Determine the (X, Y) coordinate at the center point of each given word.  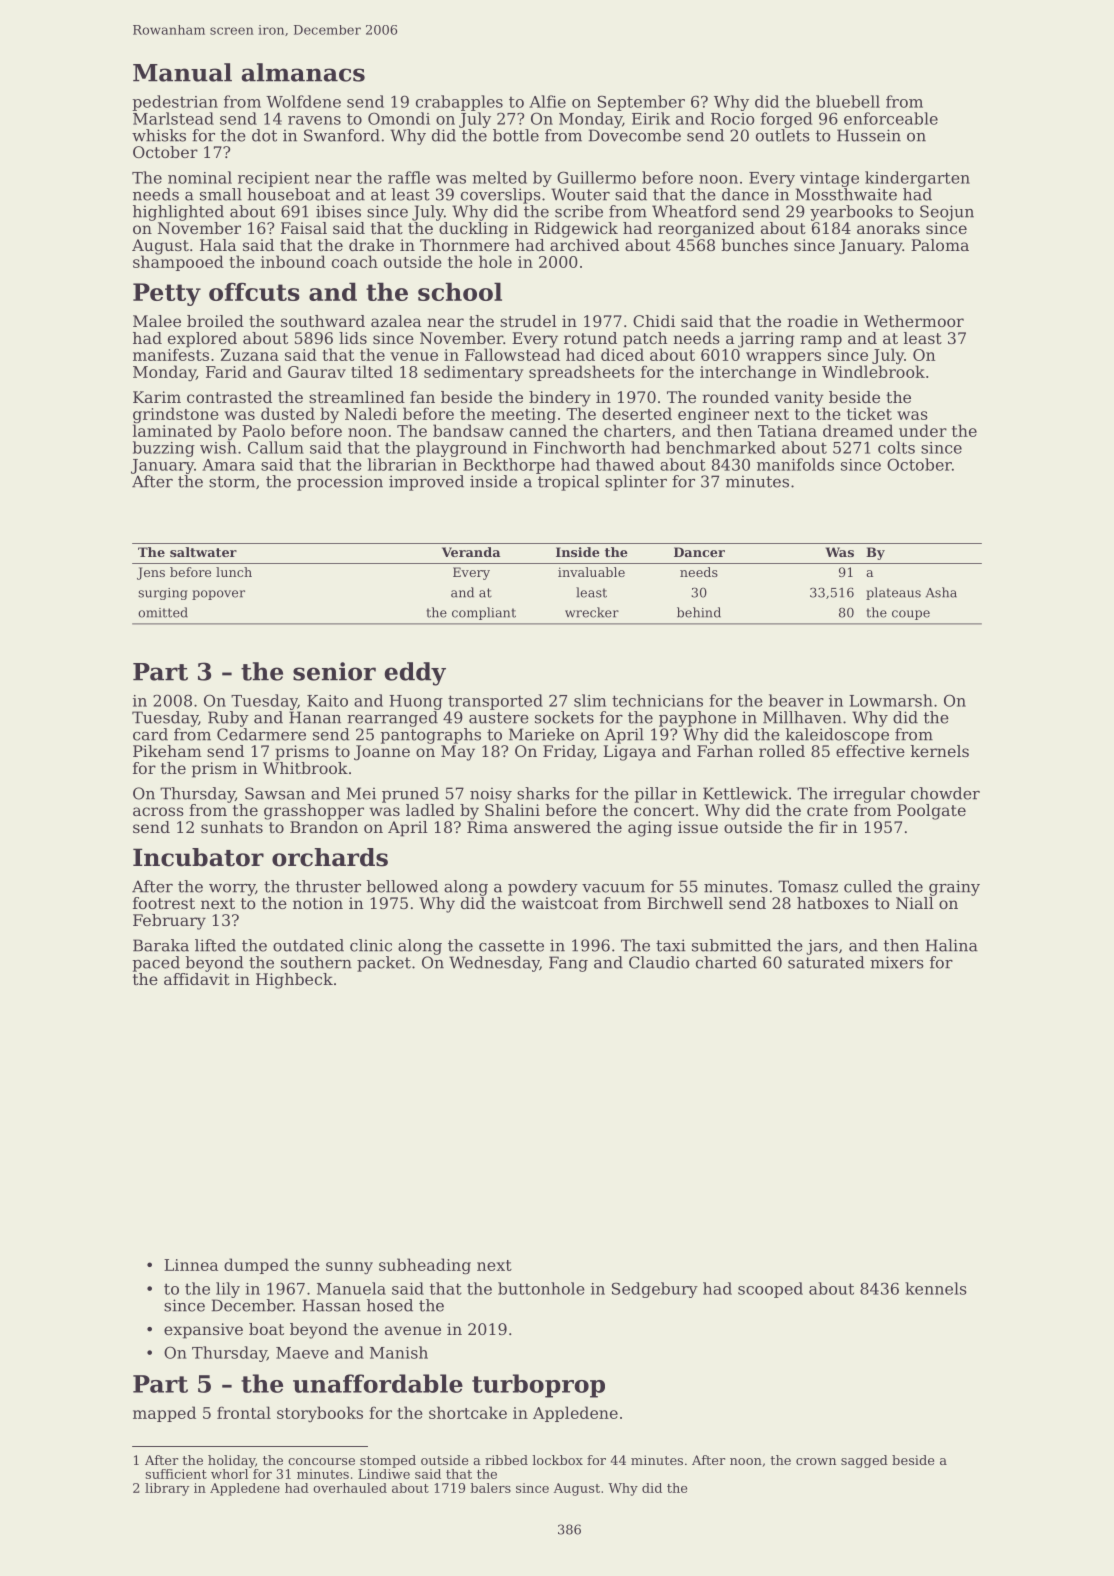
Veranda (471, 552)
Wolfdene (303, 101)
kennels (936, 1288)
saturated (826, 962)
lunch (234, 572)
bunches (755, 245)
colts (896, 447)
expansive (203, 1331)
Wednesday (494, 964)
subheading (425, 1266)
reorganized (706, 230)
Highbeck (294, 981)
